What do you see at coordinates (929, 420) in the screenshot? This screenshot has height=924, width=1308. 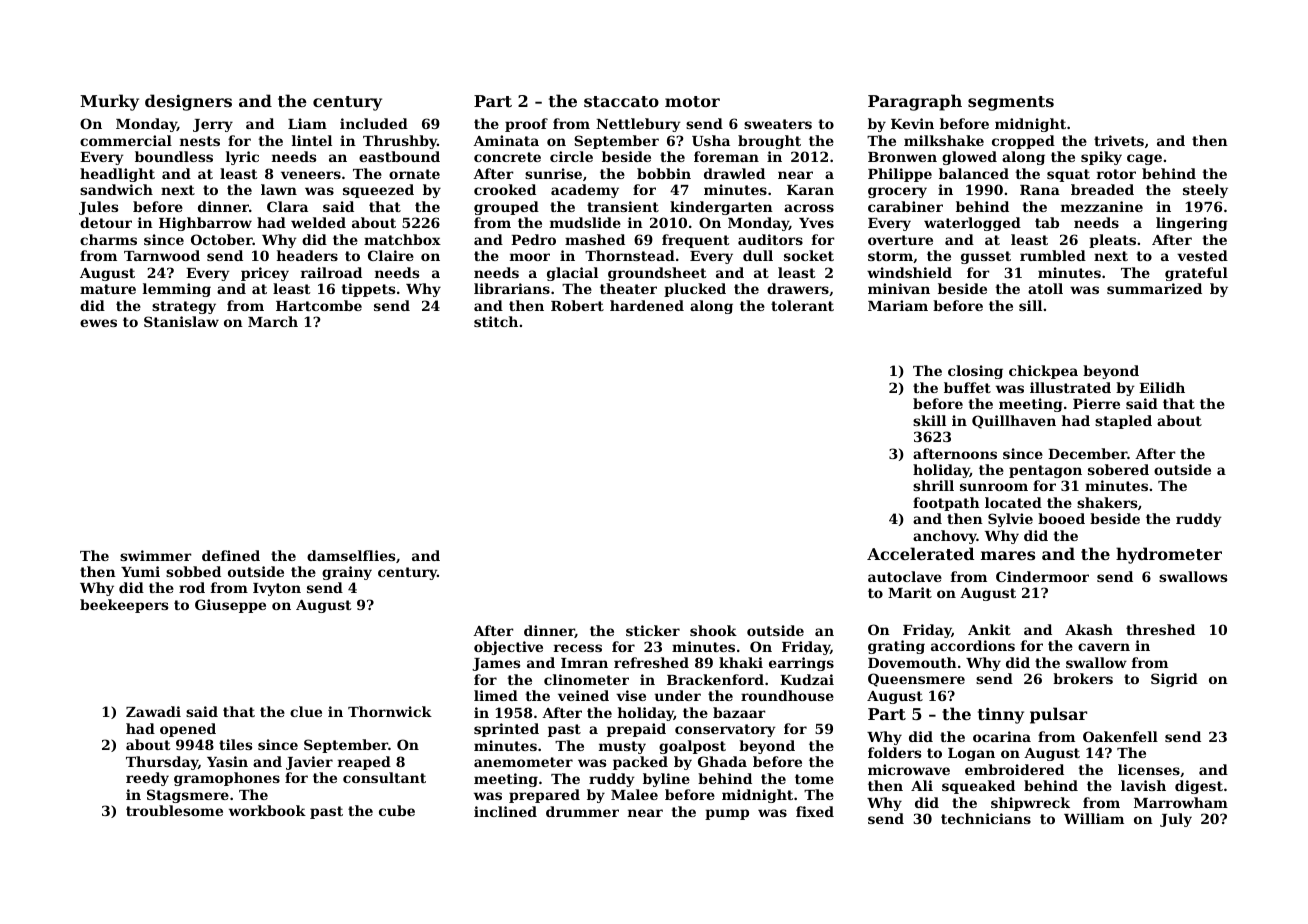 I see `skill` at bounding box center [929, 420].
